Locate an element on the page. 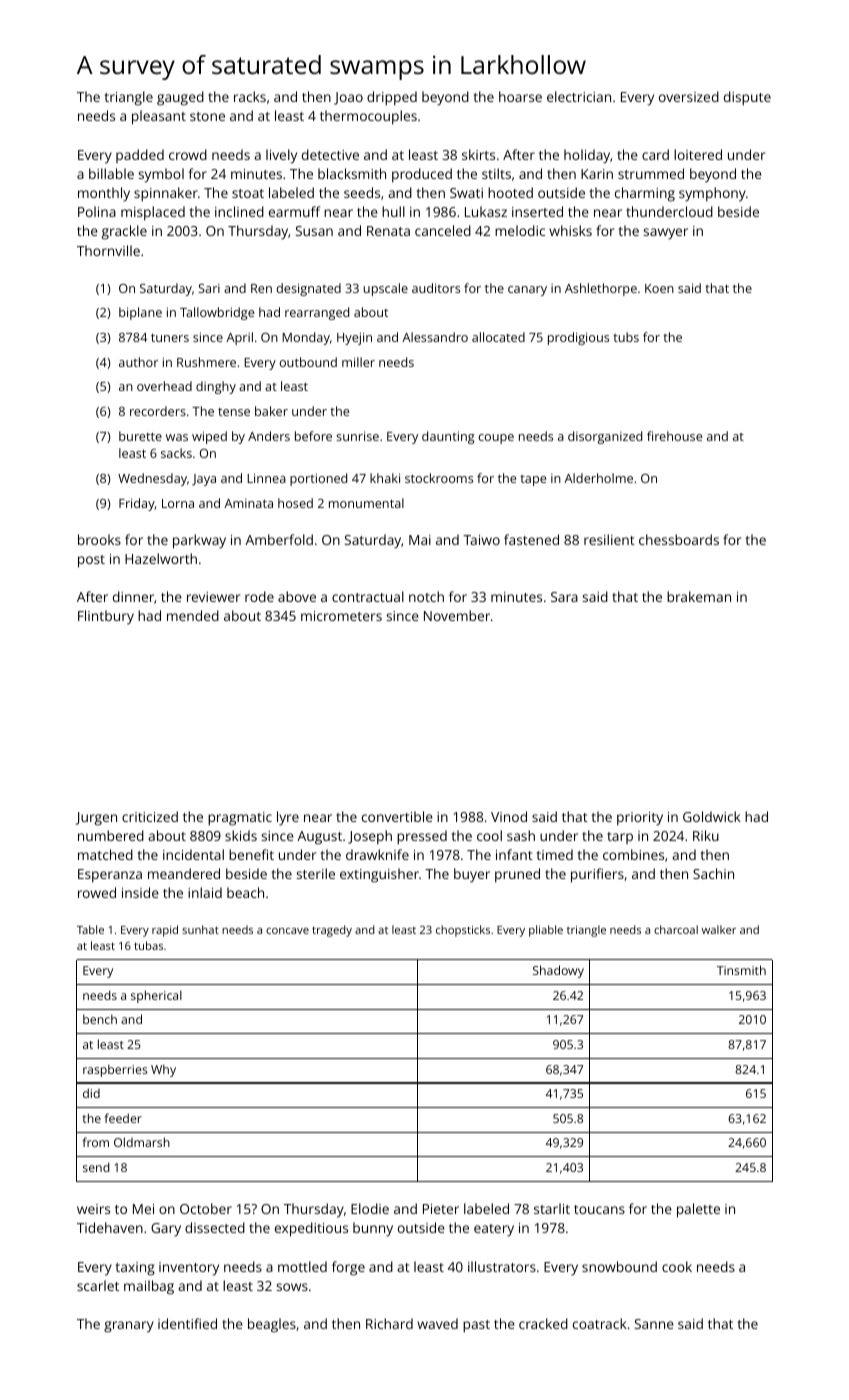 The image size is (849, 1400). cook is located at coordinates (677, 1266).
